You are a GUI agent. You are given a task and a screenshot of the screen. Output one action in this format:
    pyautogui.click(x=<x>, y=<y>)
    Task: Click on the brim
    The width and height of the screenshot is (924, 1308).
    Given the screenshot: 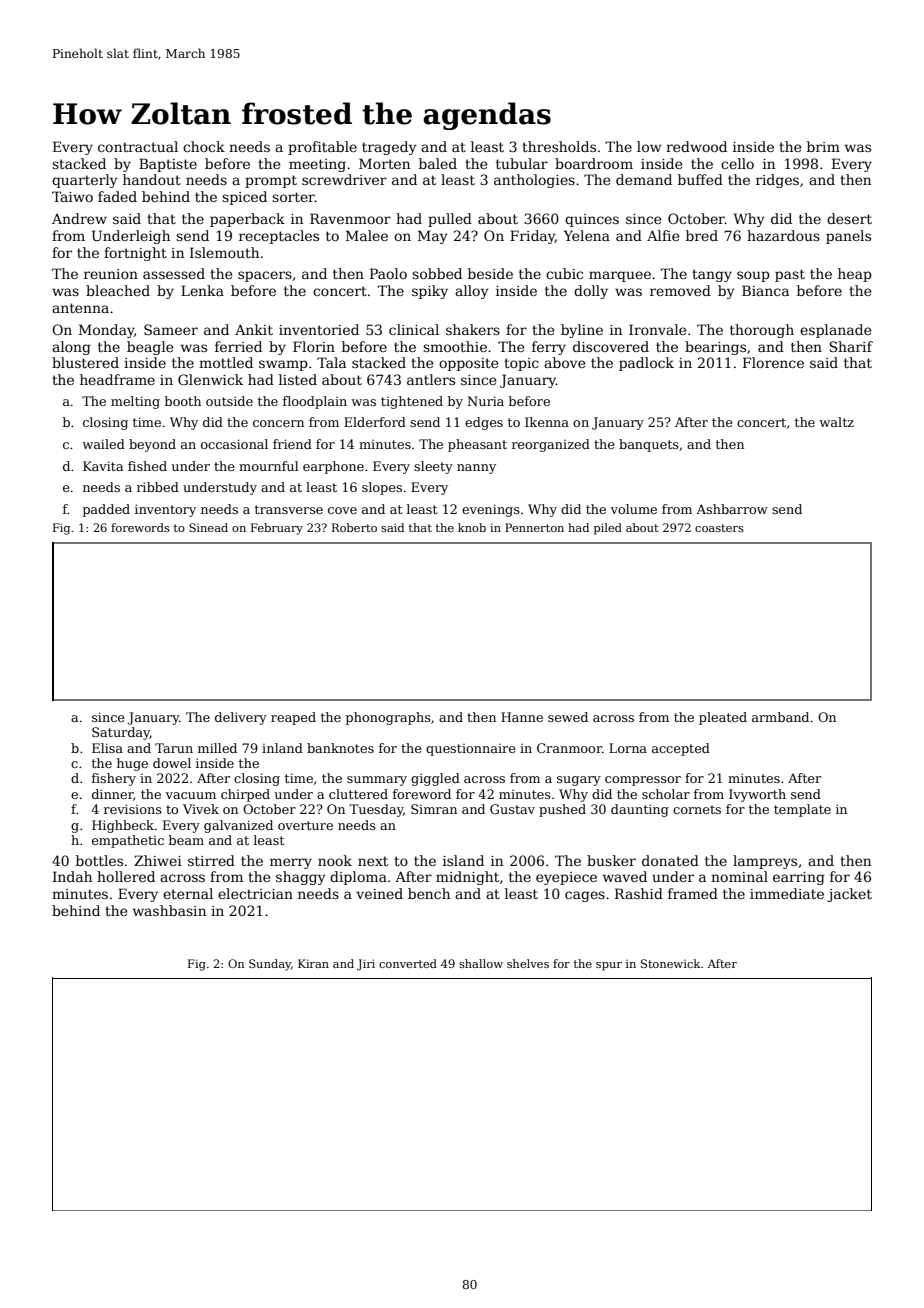 What is the action you would take?
    pyautogui.click(x=823, y=146)
